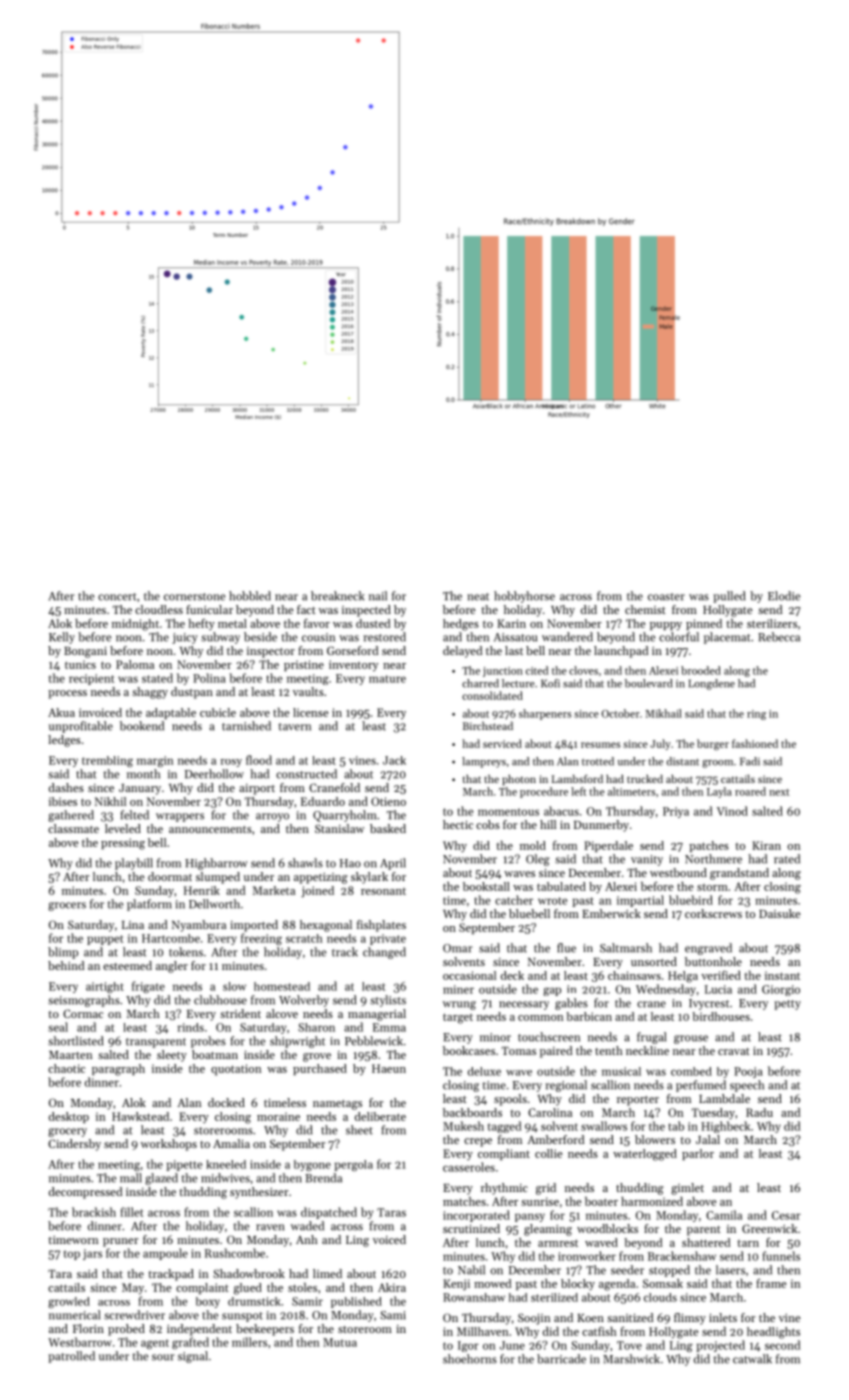  What do you see at coordinates (392, 1287) in the screenshot?
I see `Akira` at bounding box center [392, 1287].
